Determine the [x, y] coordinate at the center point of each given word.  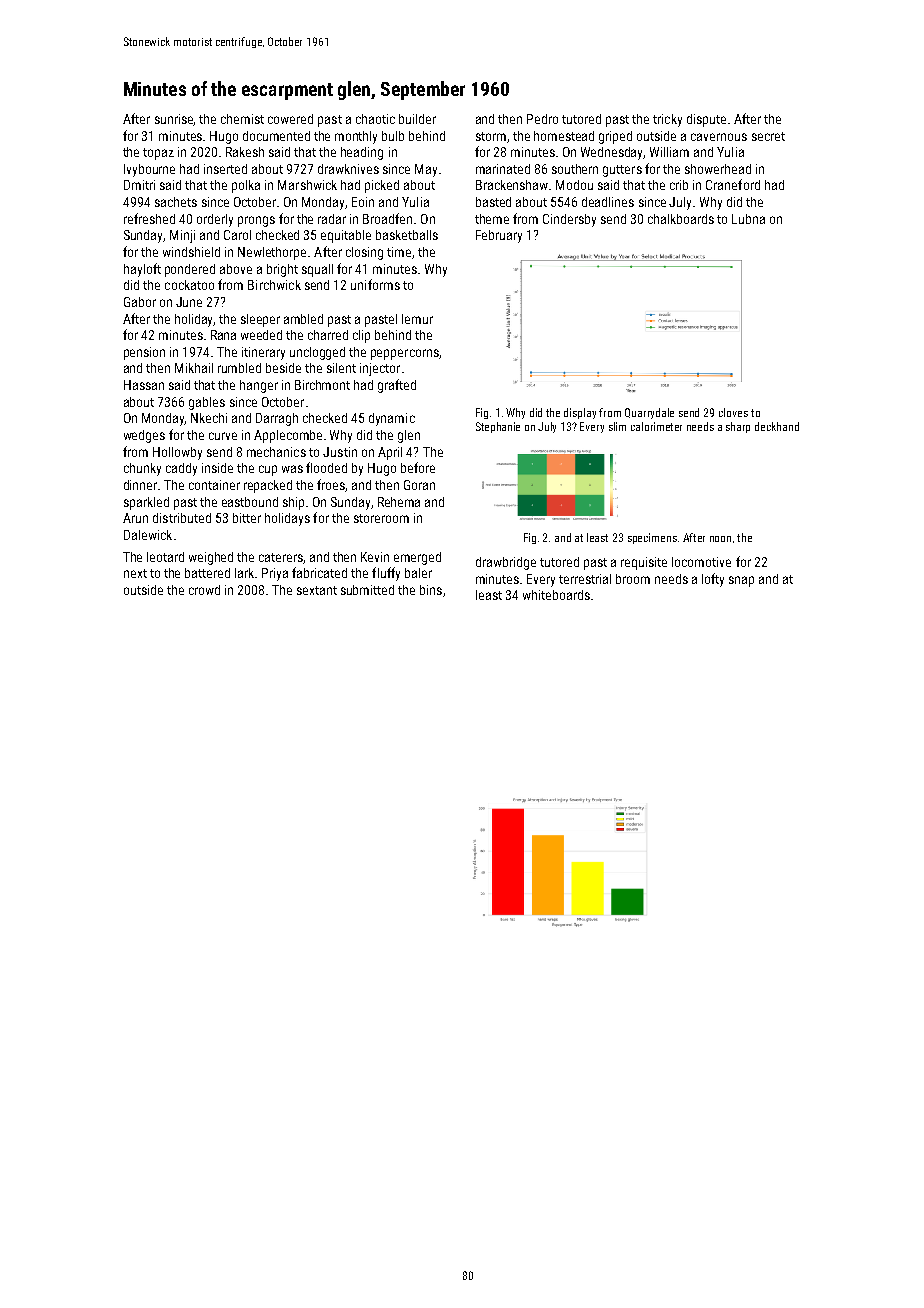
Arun [135, 518]
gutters [622, 171]
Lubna [748, 219]
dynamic [392, 419]
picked [382, 186]
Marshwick [307, 185]
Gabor [140, 302]
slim [617, 426]
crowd [204, 590]
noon [720, 539]
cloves [733, 412]
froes [331, 485]
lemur [417, 319]
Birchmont [322, 385]
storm [491, 136]
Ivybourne [149, 170]
